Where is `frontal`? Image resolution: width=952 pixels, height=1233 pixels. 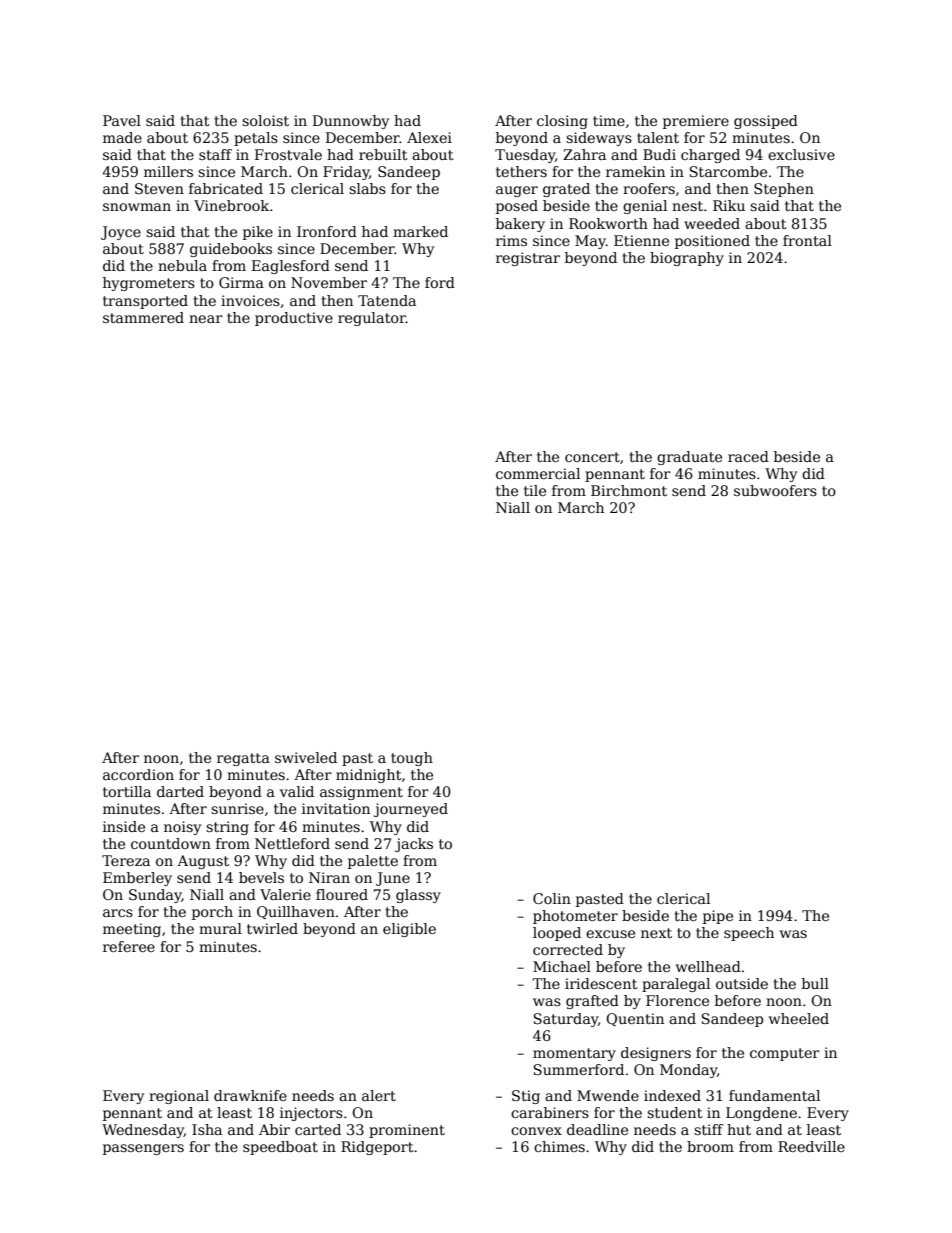 frontal is located at coordinates (807, 240).
